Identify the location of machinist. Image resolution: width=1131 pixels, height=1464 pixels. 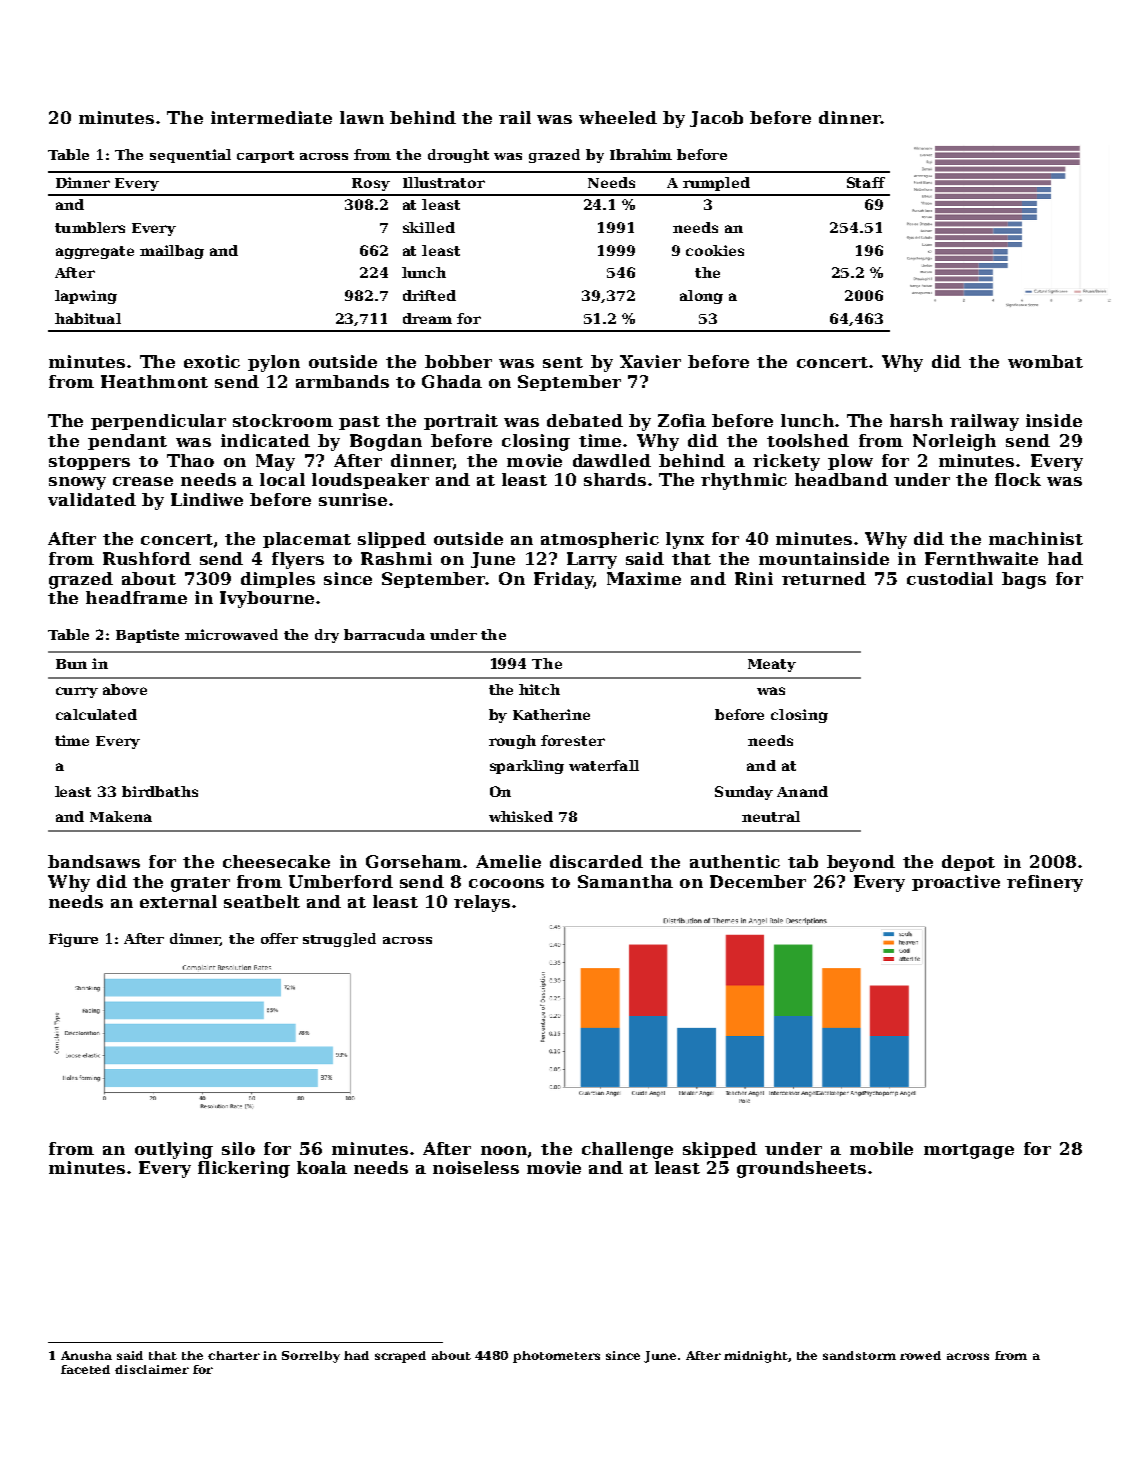
(1036, 538).
